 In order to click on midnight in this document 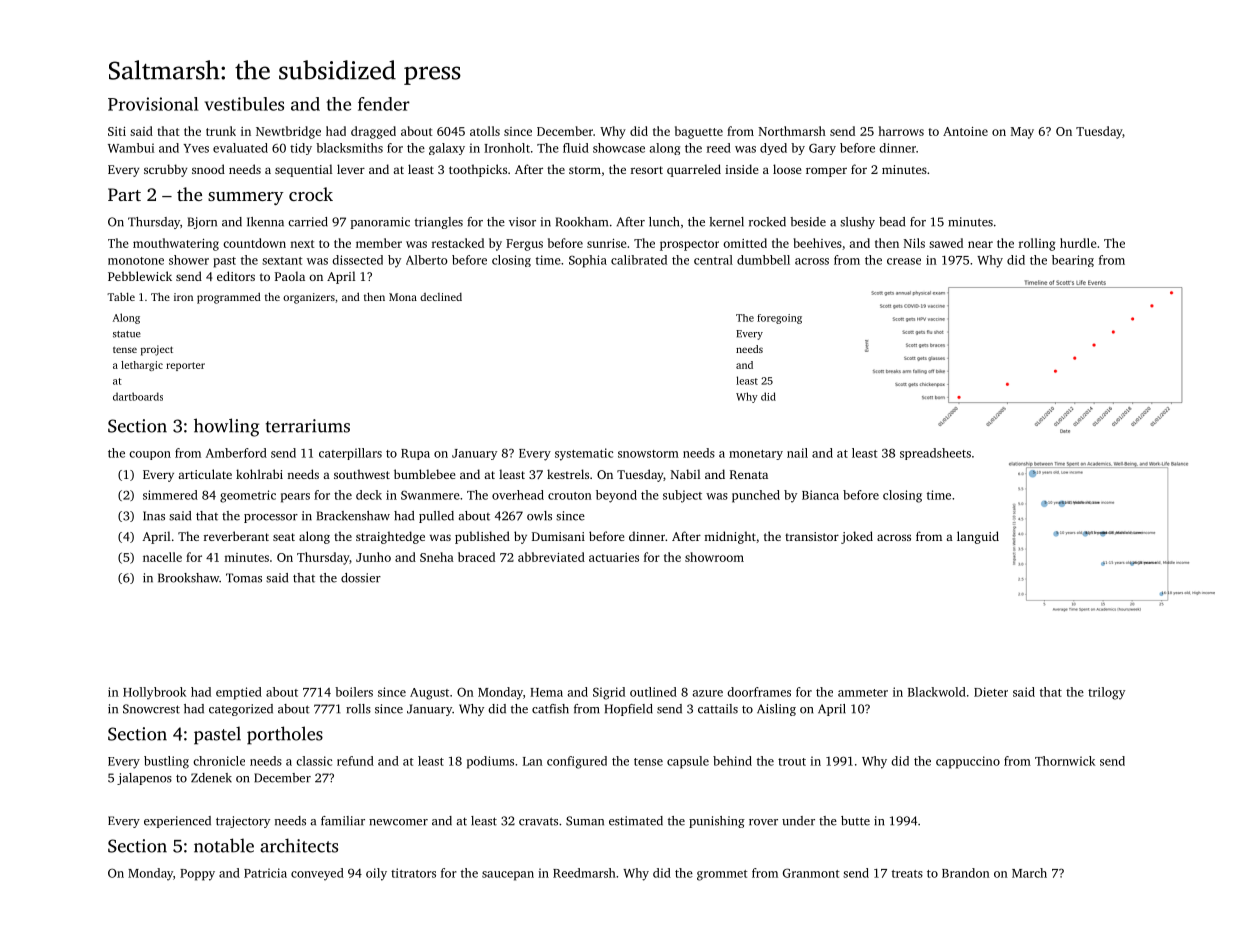, I will do `click(730, 537)`.
